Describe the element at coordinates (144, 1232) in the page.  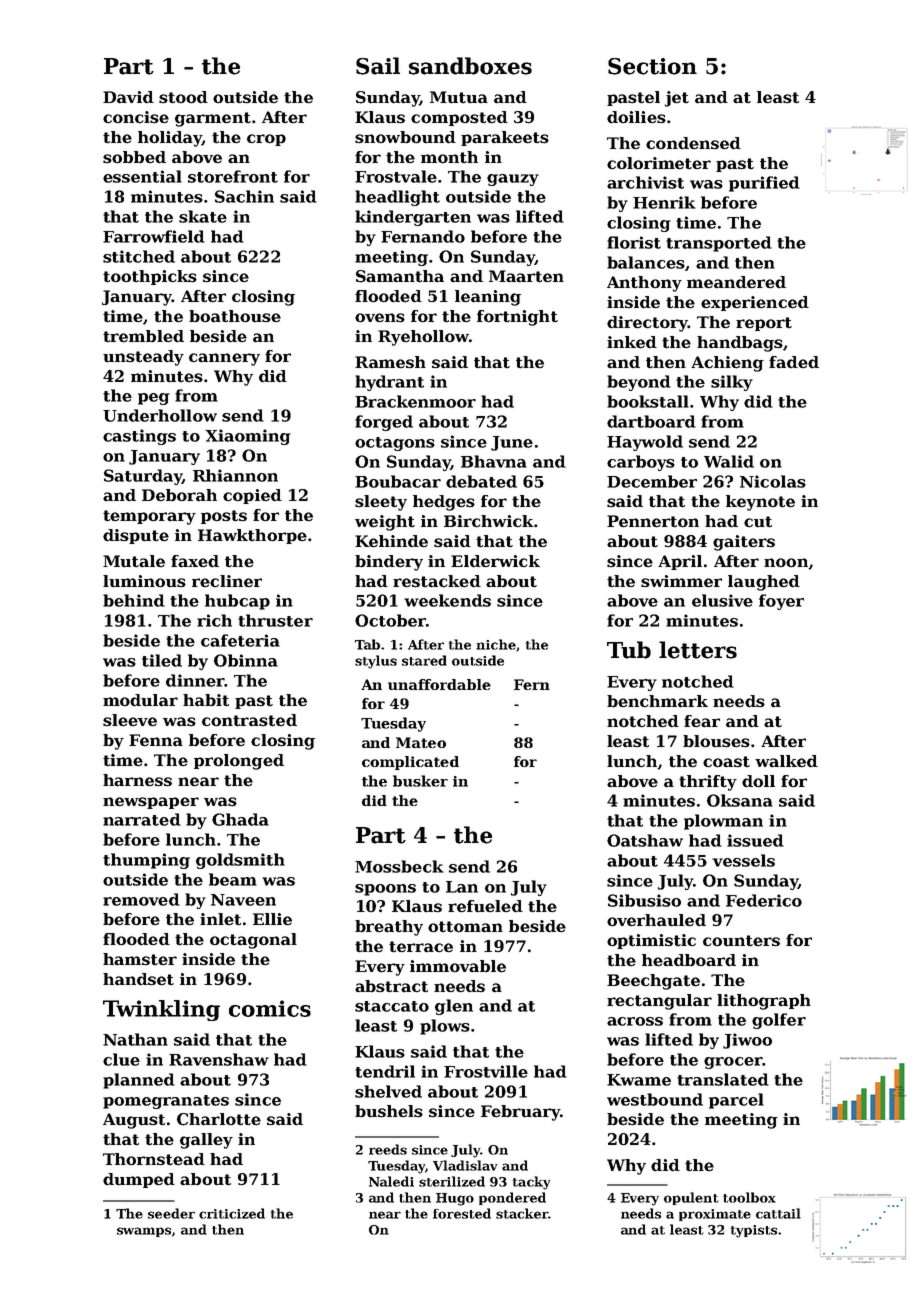
I see `swamps` at that location.
